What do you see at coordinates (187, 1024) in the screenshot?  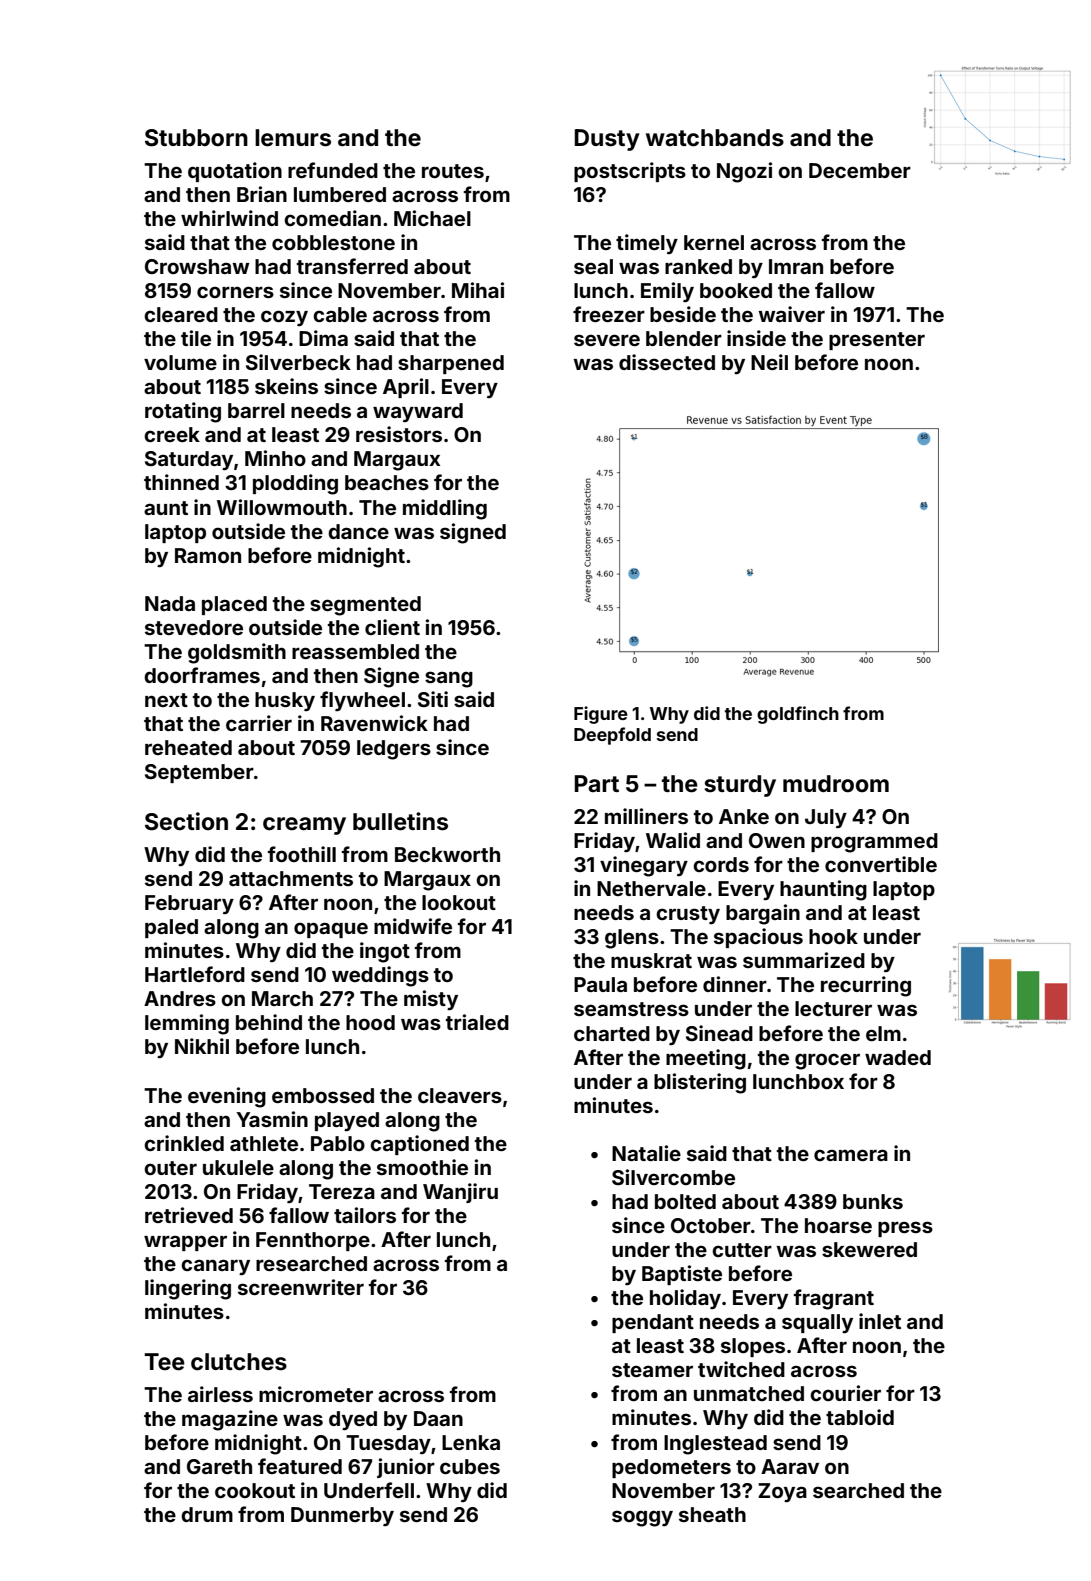 I see `lemming` at bounding box center [187, 1024].
